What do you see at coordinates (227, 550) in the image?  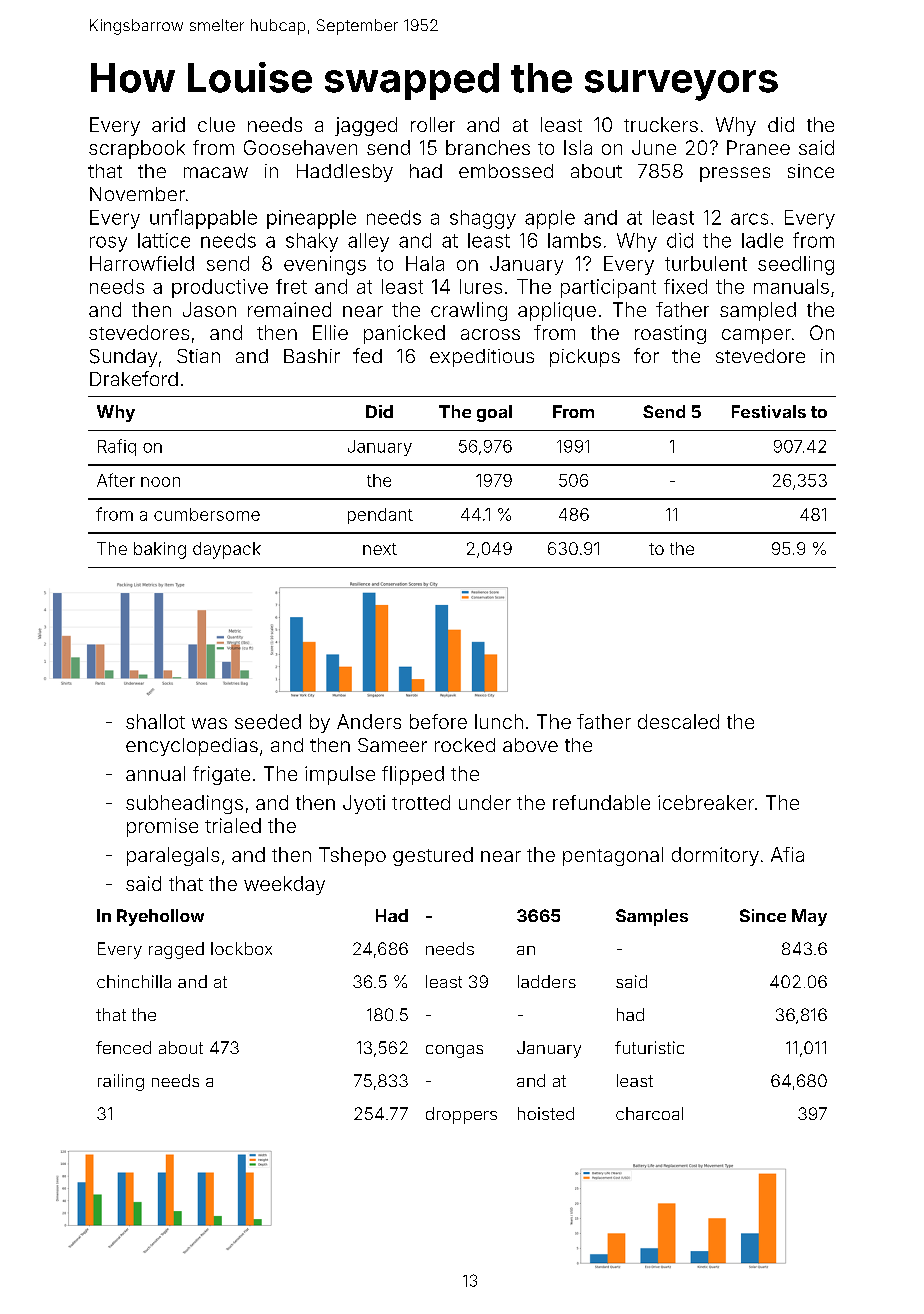 I see `daypack` at bounding box center [227, 550].
